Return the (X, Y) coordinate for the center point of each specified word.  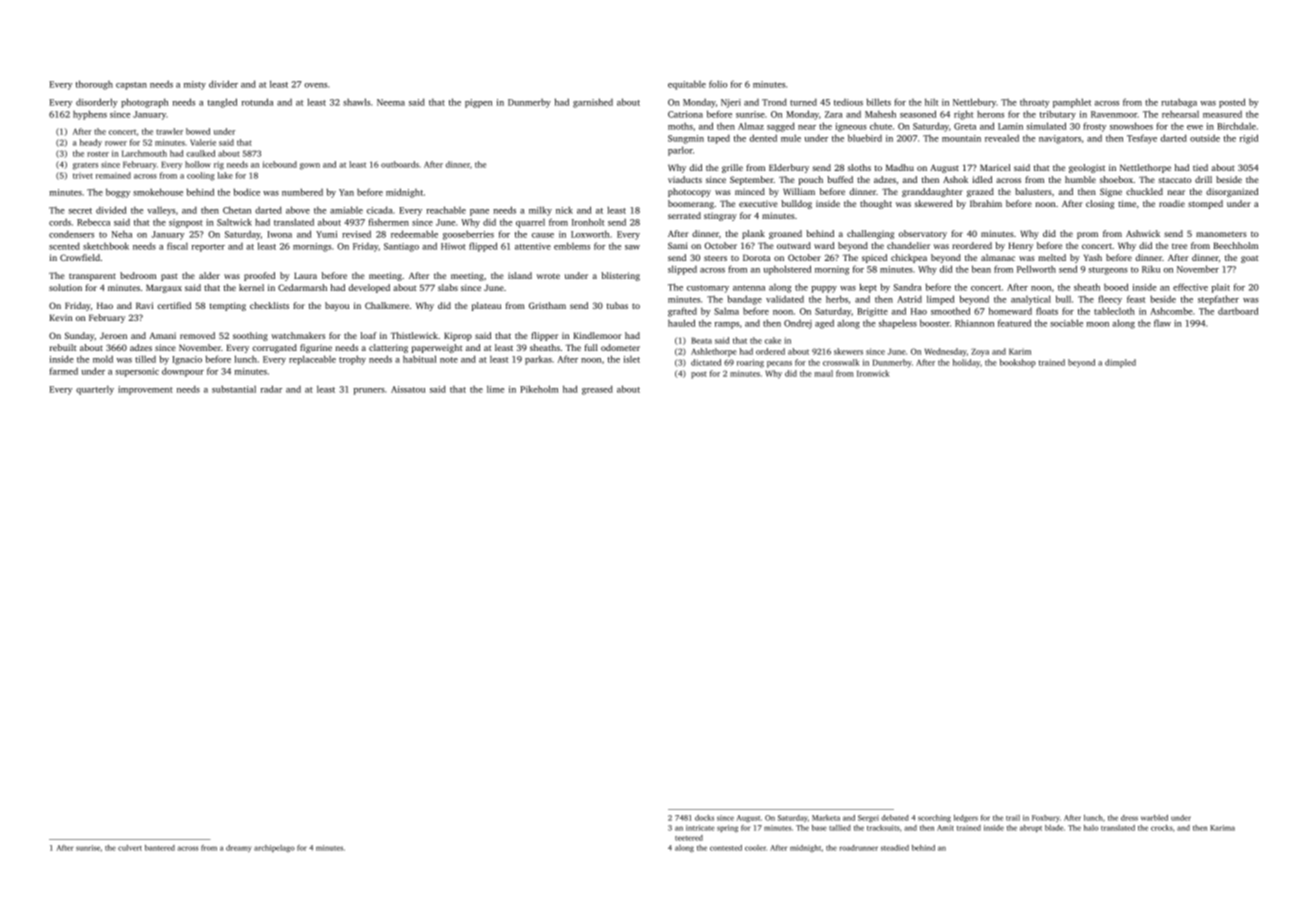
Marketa (826, 818)
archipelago (274, 848)
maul (823, 373)
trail (1013, 818)
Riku (1151, 269)
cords (60, 222)
